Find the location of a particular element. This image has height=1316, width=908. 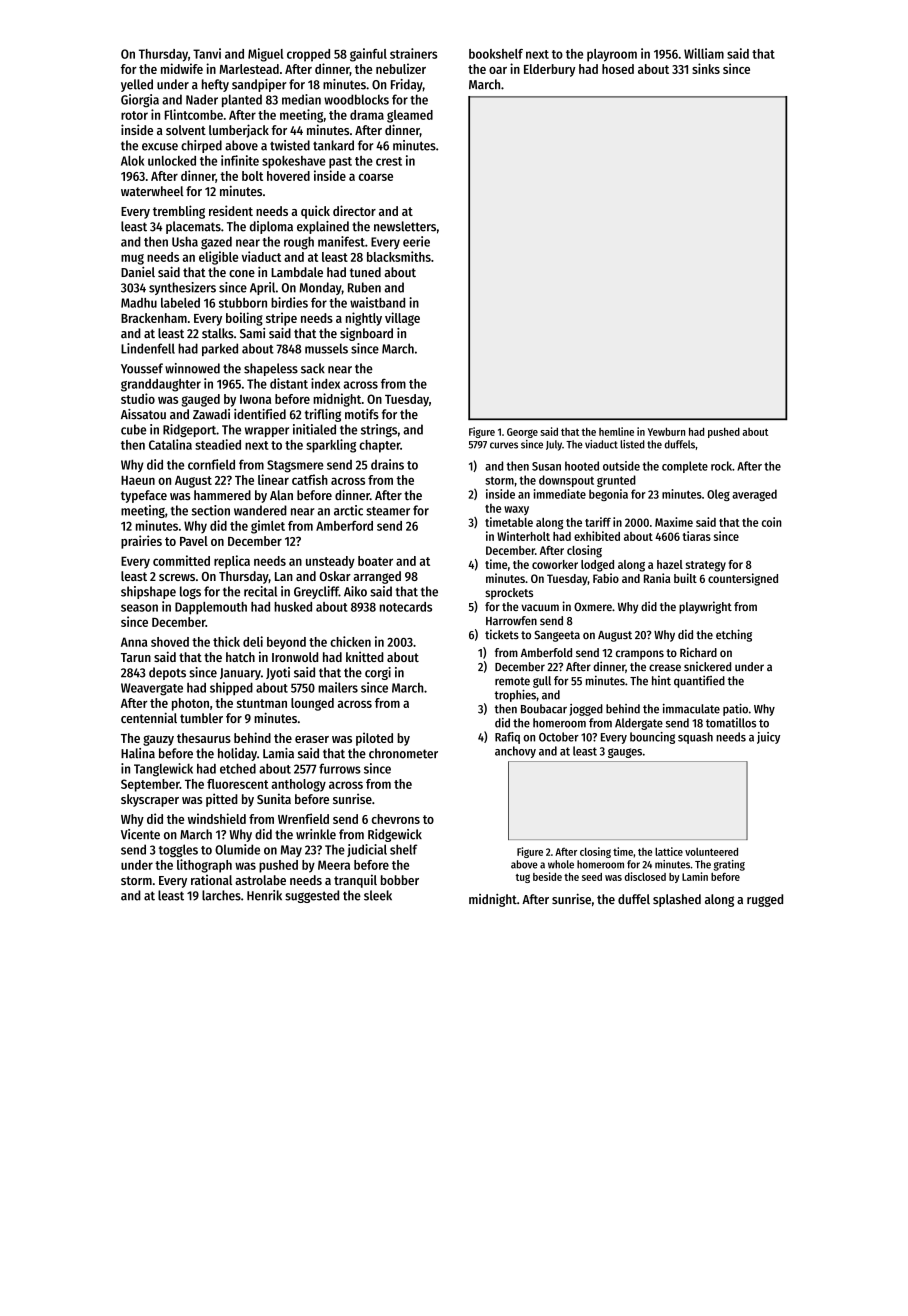

lattice is located at coordinates (669, 851).
